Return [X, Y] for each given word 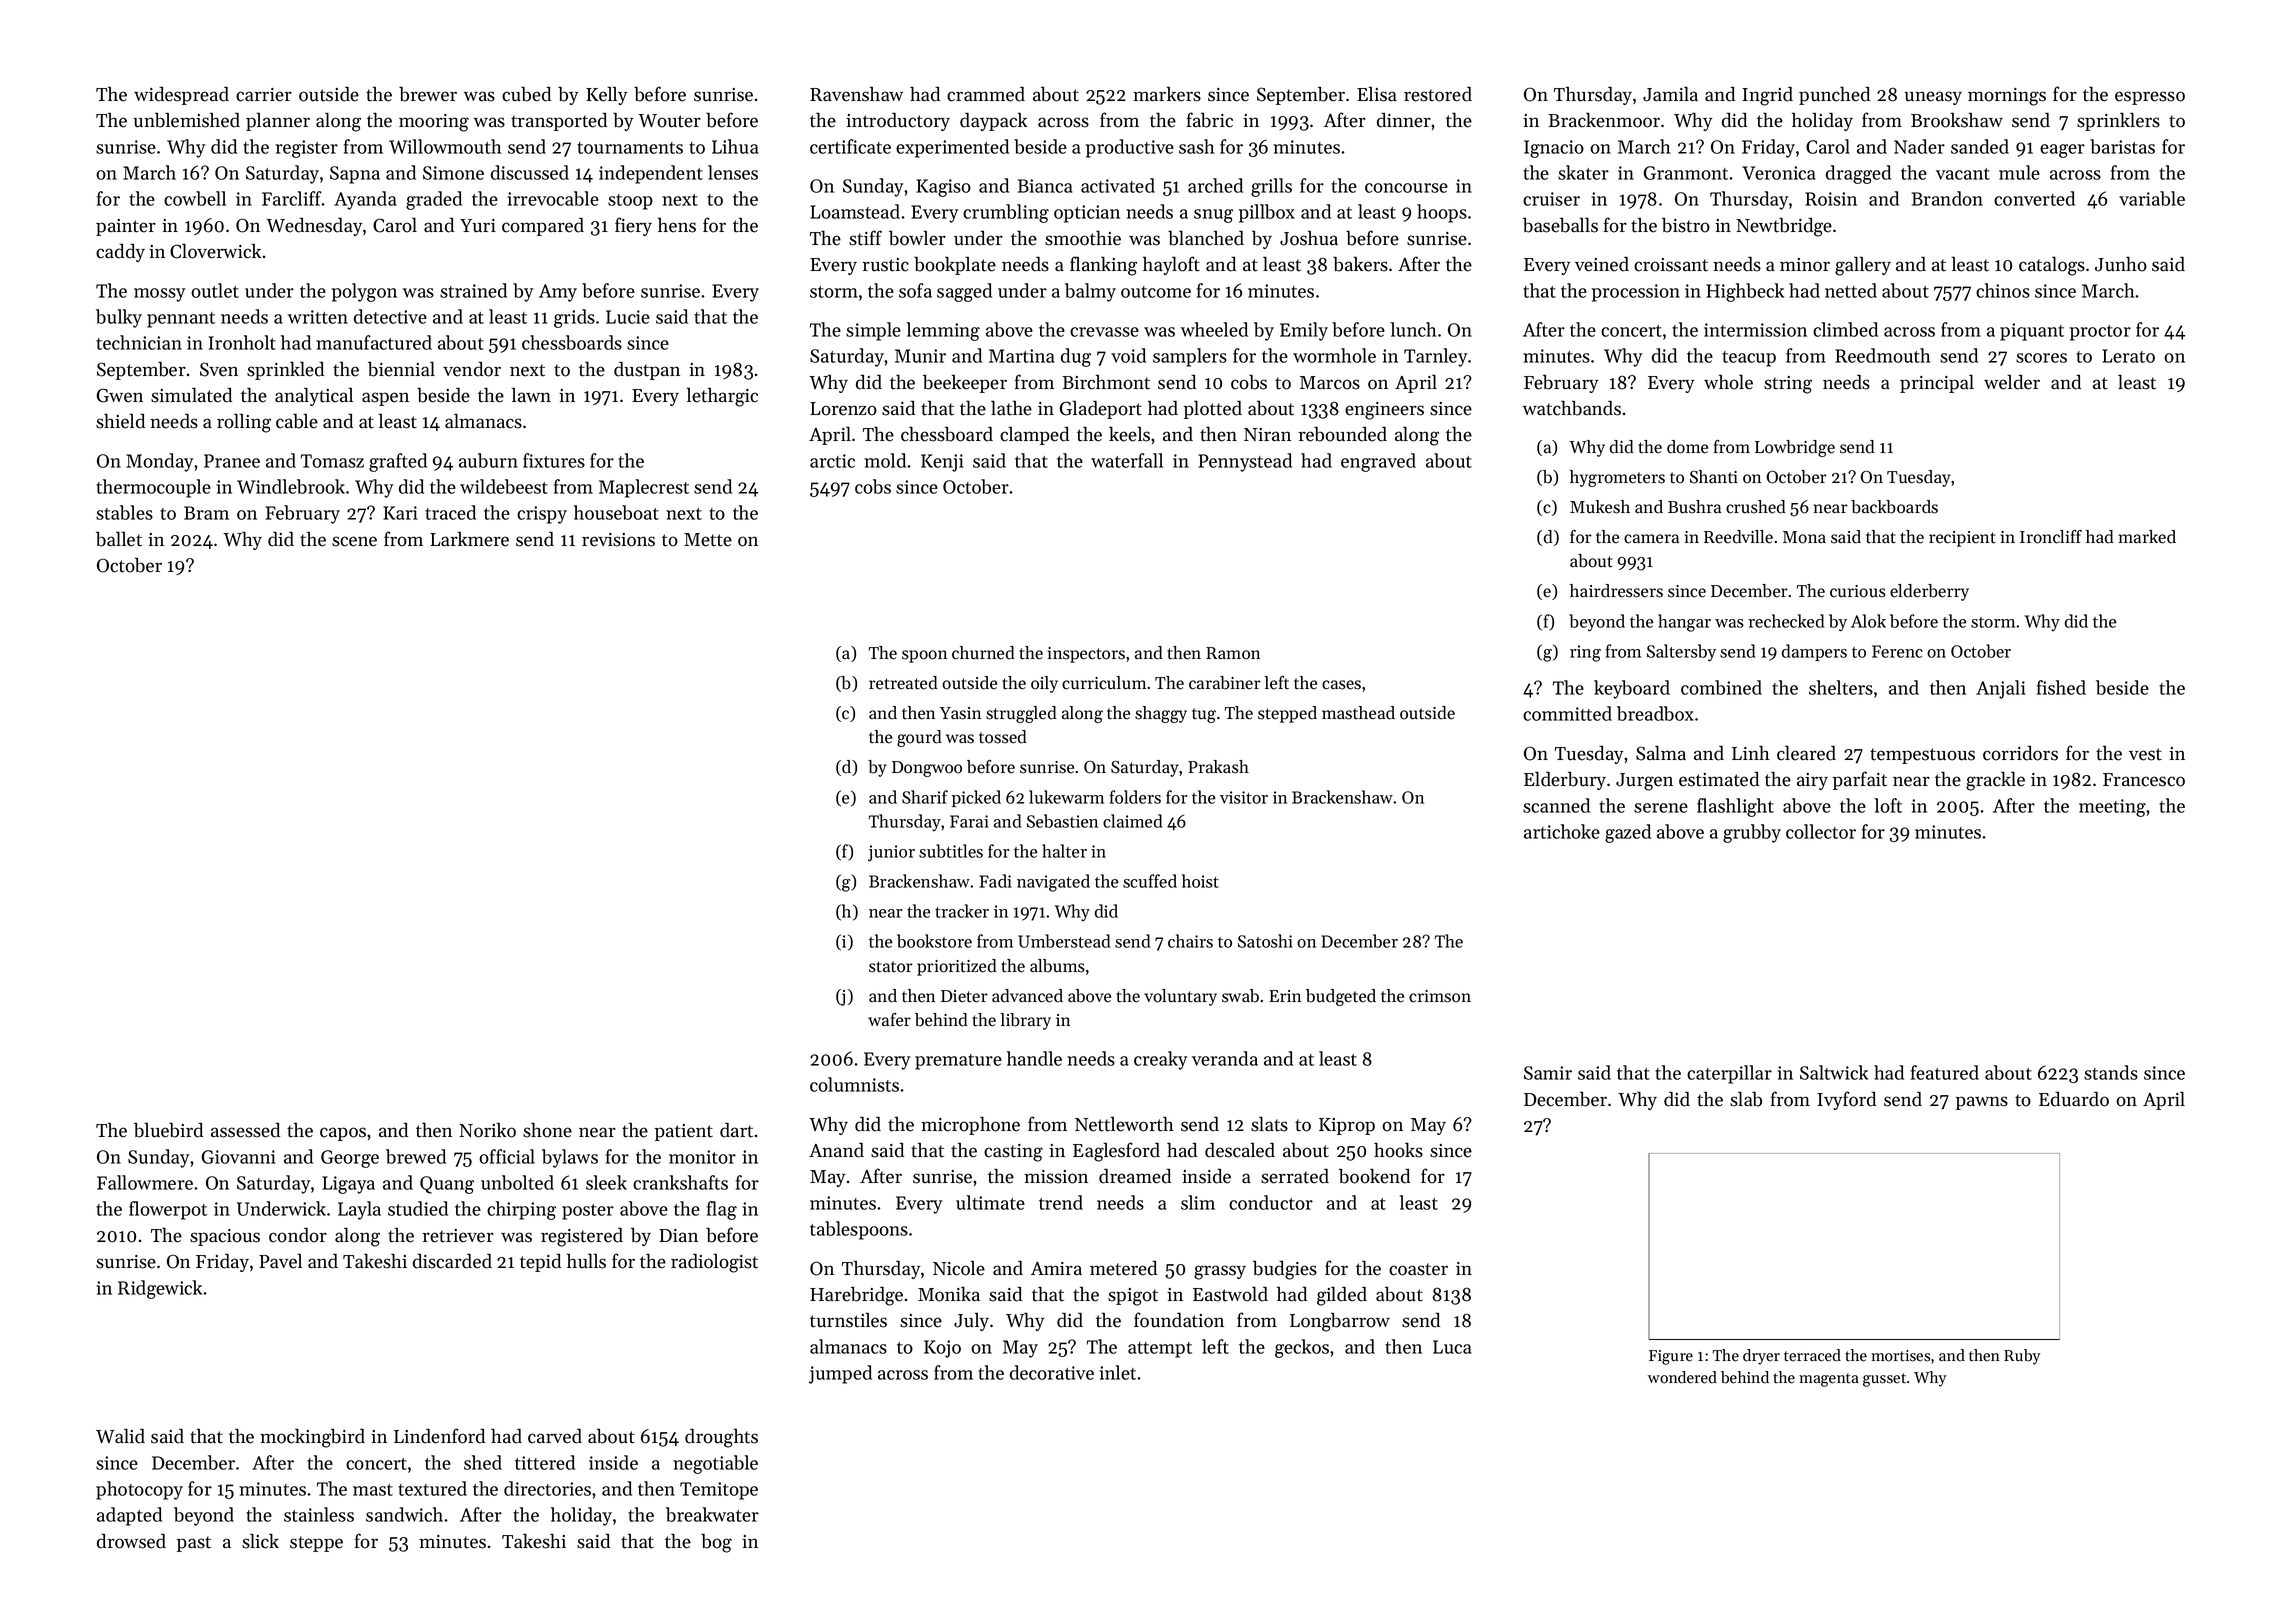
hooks [1398, 1150]
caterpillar [1729, 1074]
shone [547, 1130]
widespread [181, 96]
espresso [2150, 98]
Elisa [1377, 94]
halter [1064, 851]
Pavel [280, 1261]
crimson [1440, 996]
